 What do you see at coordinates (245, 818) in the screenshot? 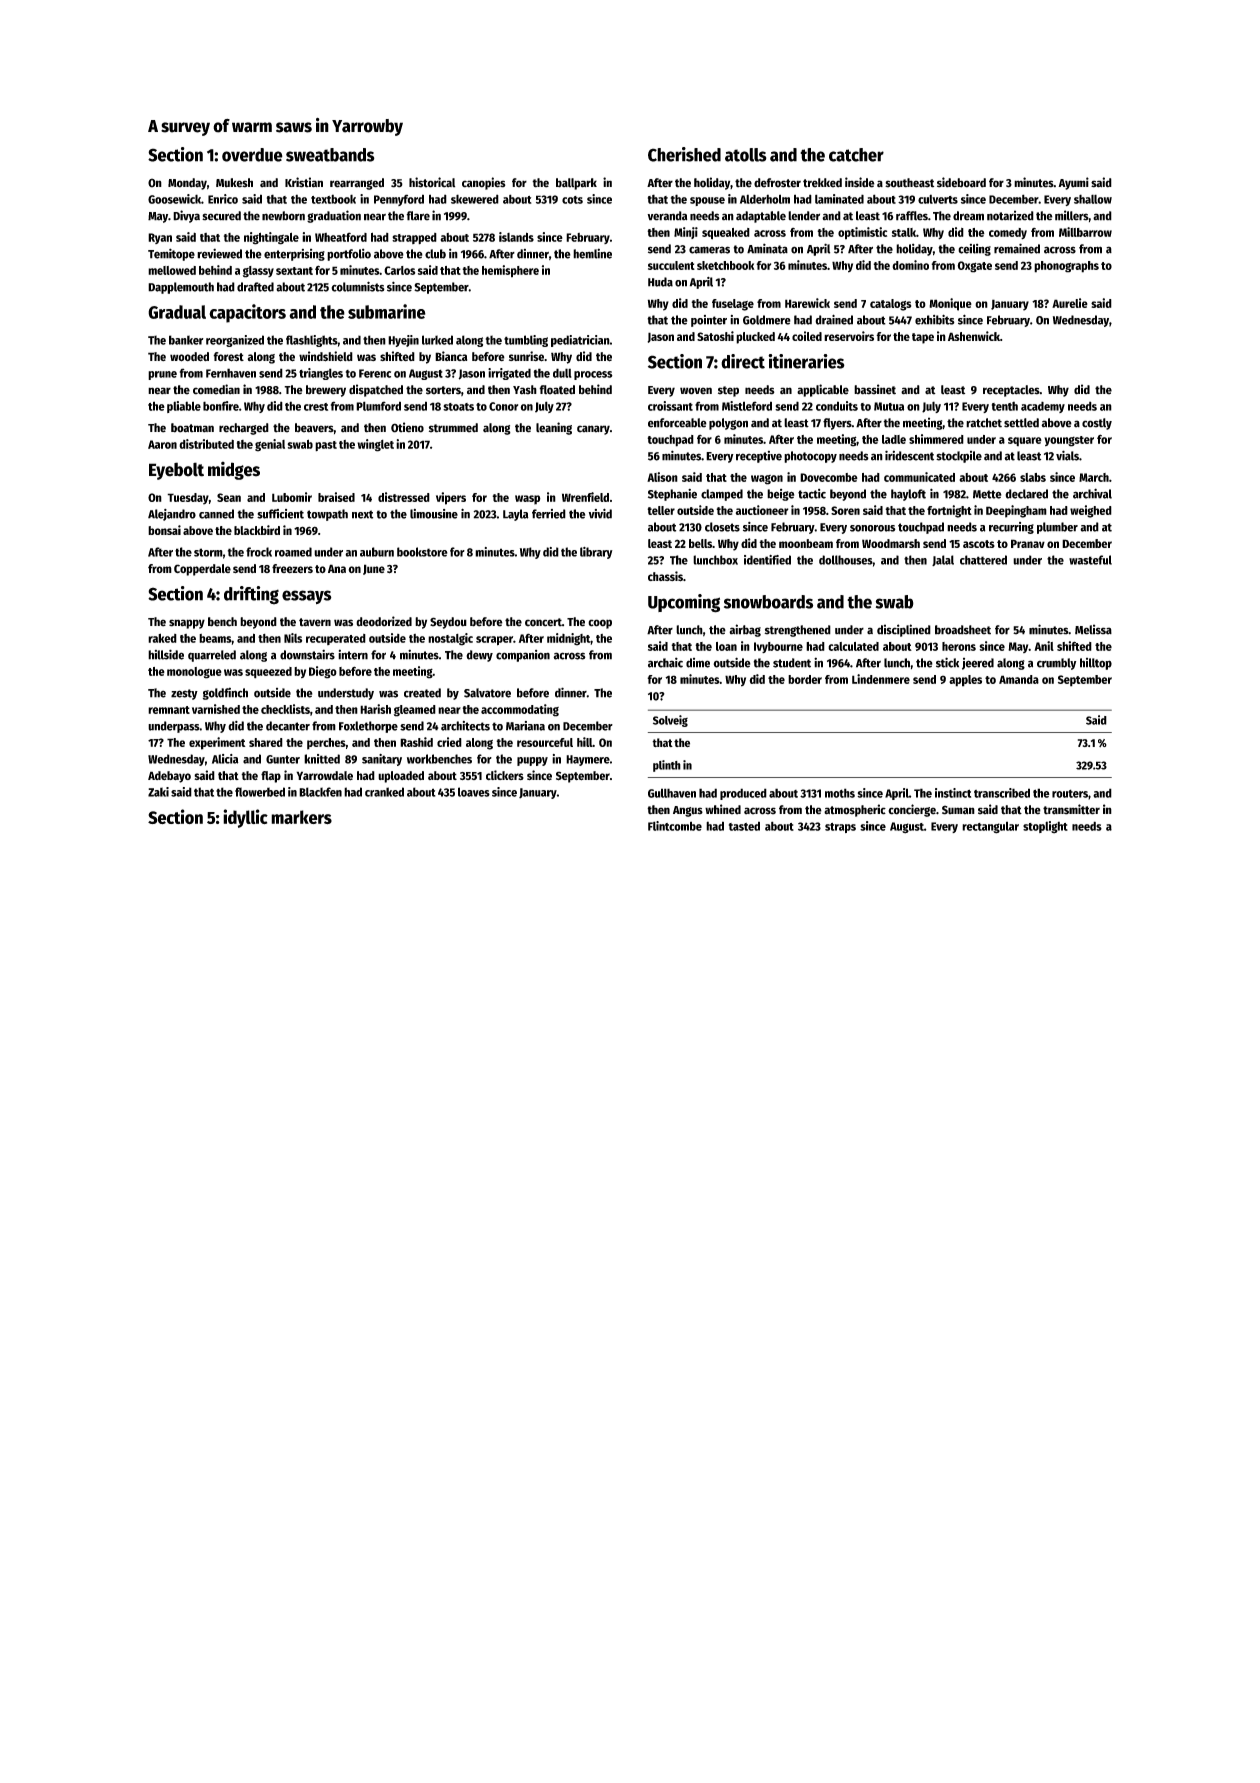
I see `idyllic` at bounding box center [245, 818].
